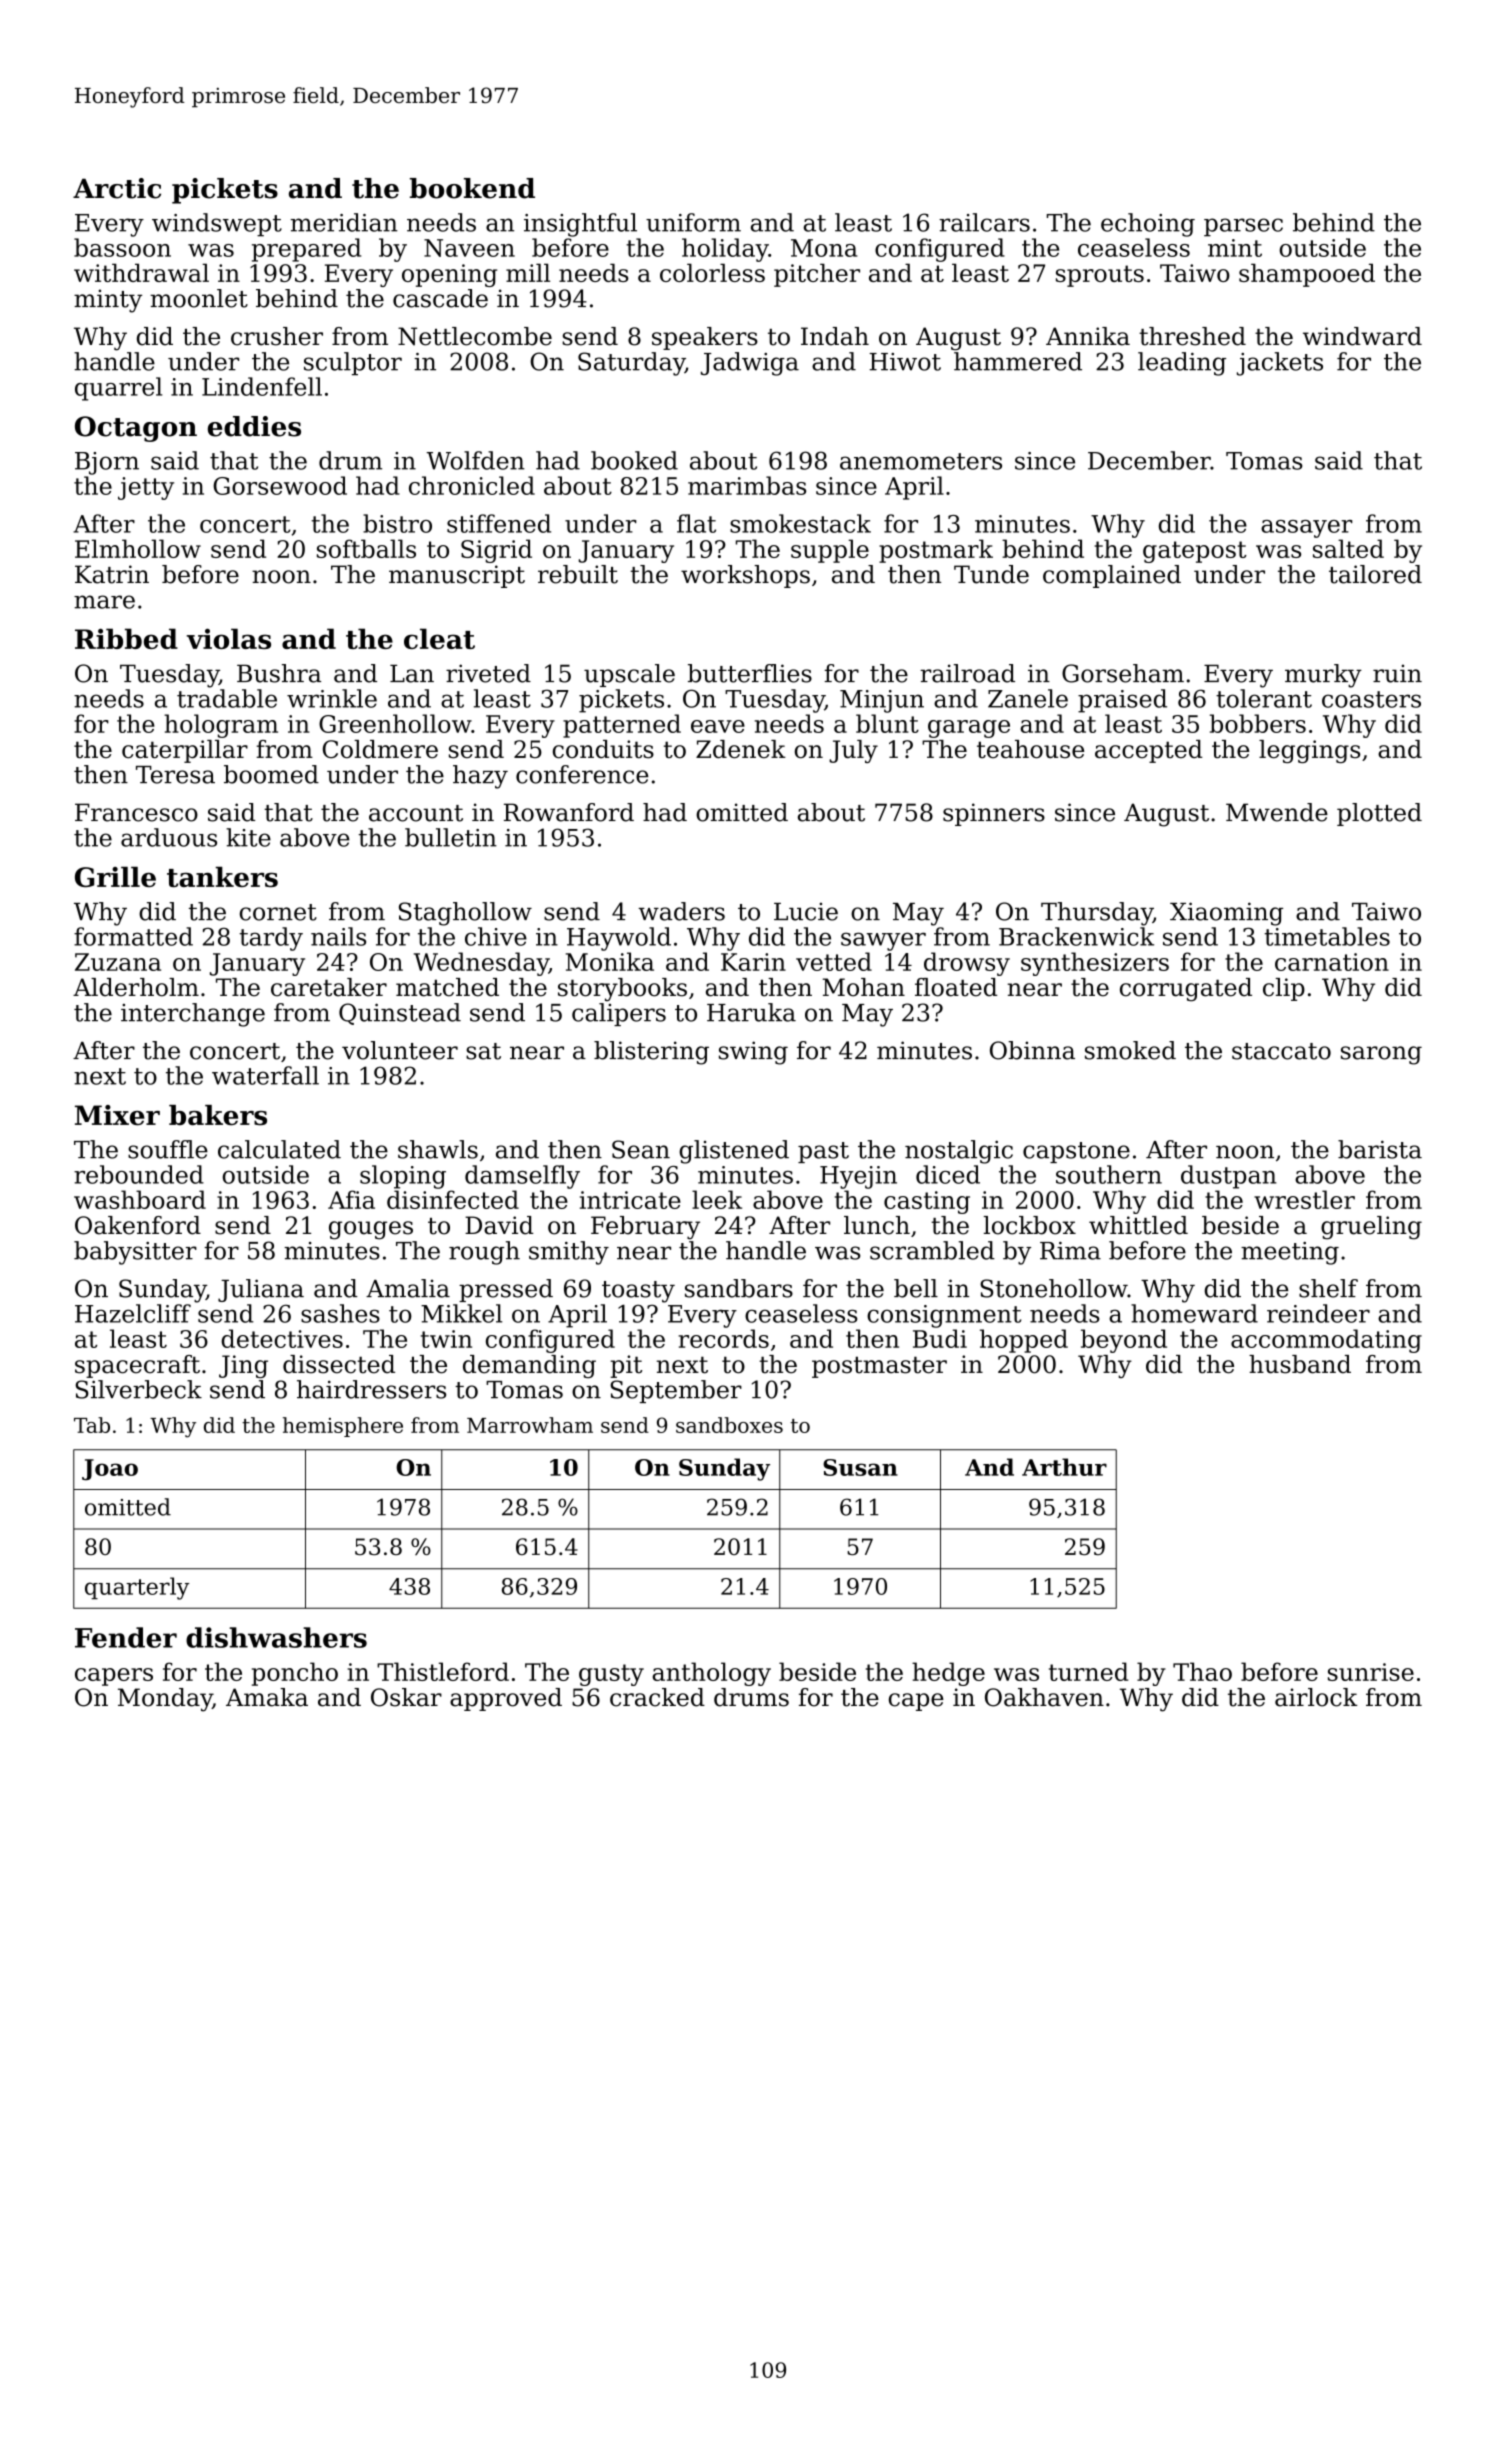 The image size is (1496, 2464). What do you see at coordinates (887, 723) in the screenshot?
I see `blunt` at bounding box center [887, 723].
